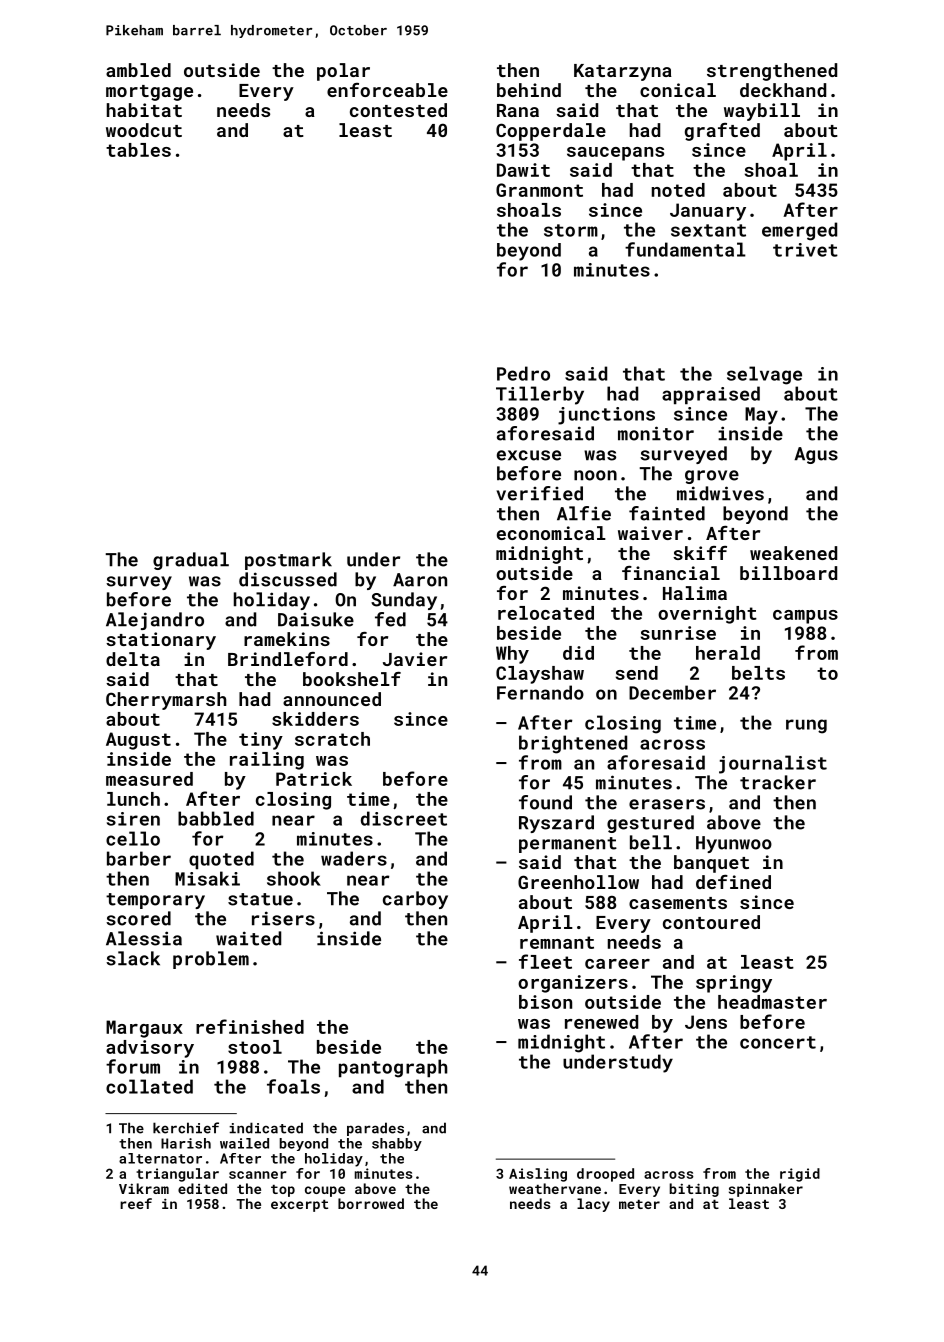 Image resolution: width=944 pixels, height=1342 pixels. What do you see at coordinates (656, 433) in the screenshot?
I see `monitor` at bounding box center [656, 433].
